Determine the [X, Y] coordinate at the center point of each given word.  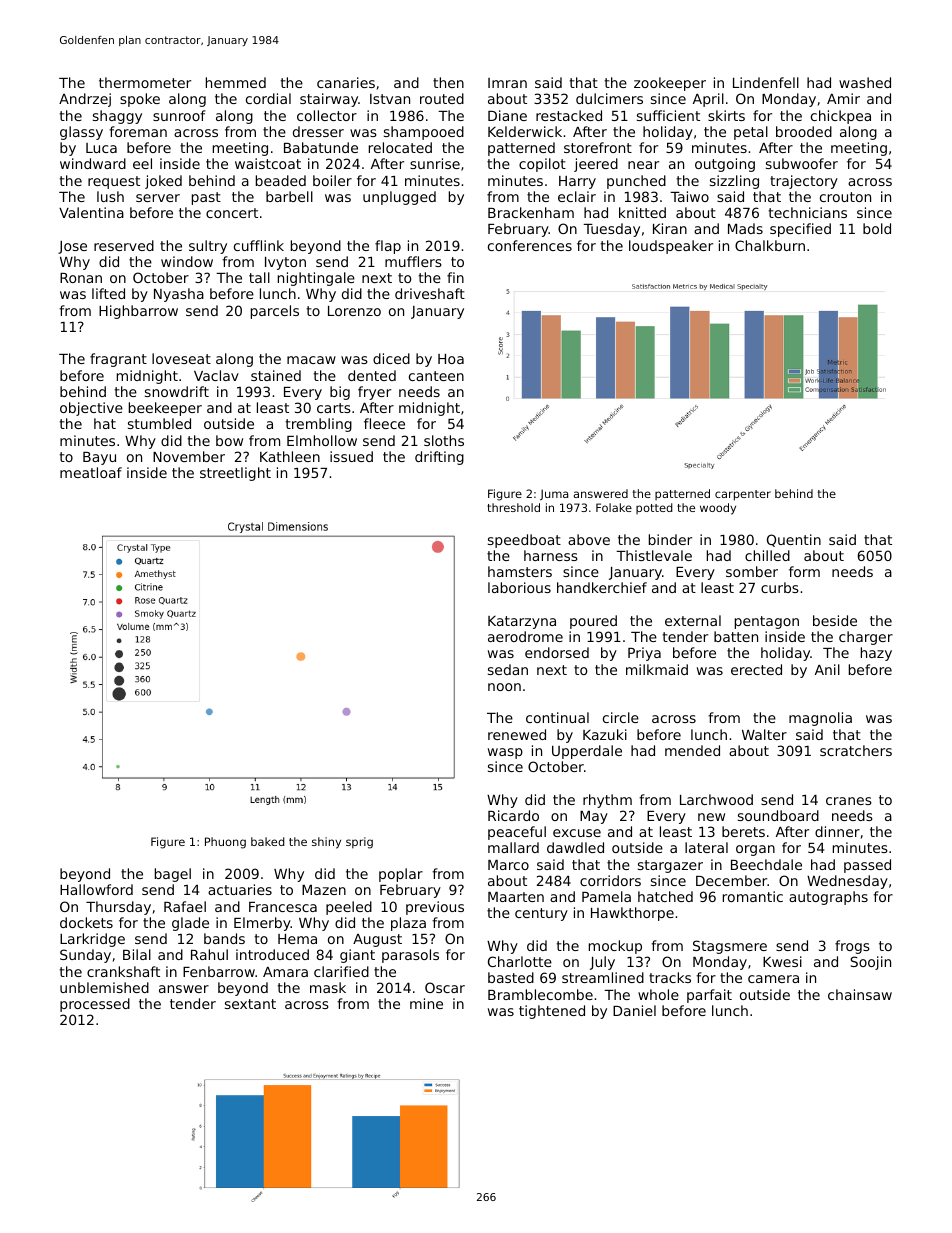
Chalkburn [770, 245]
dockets [86, 922]
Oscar [445, 987]
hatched [665, 896]
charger [866, 638]
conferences [530, 245]
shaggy [117, 117]
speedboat [524, 541]
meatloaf [91, 472]
